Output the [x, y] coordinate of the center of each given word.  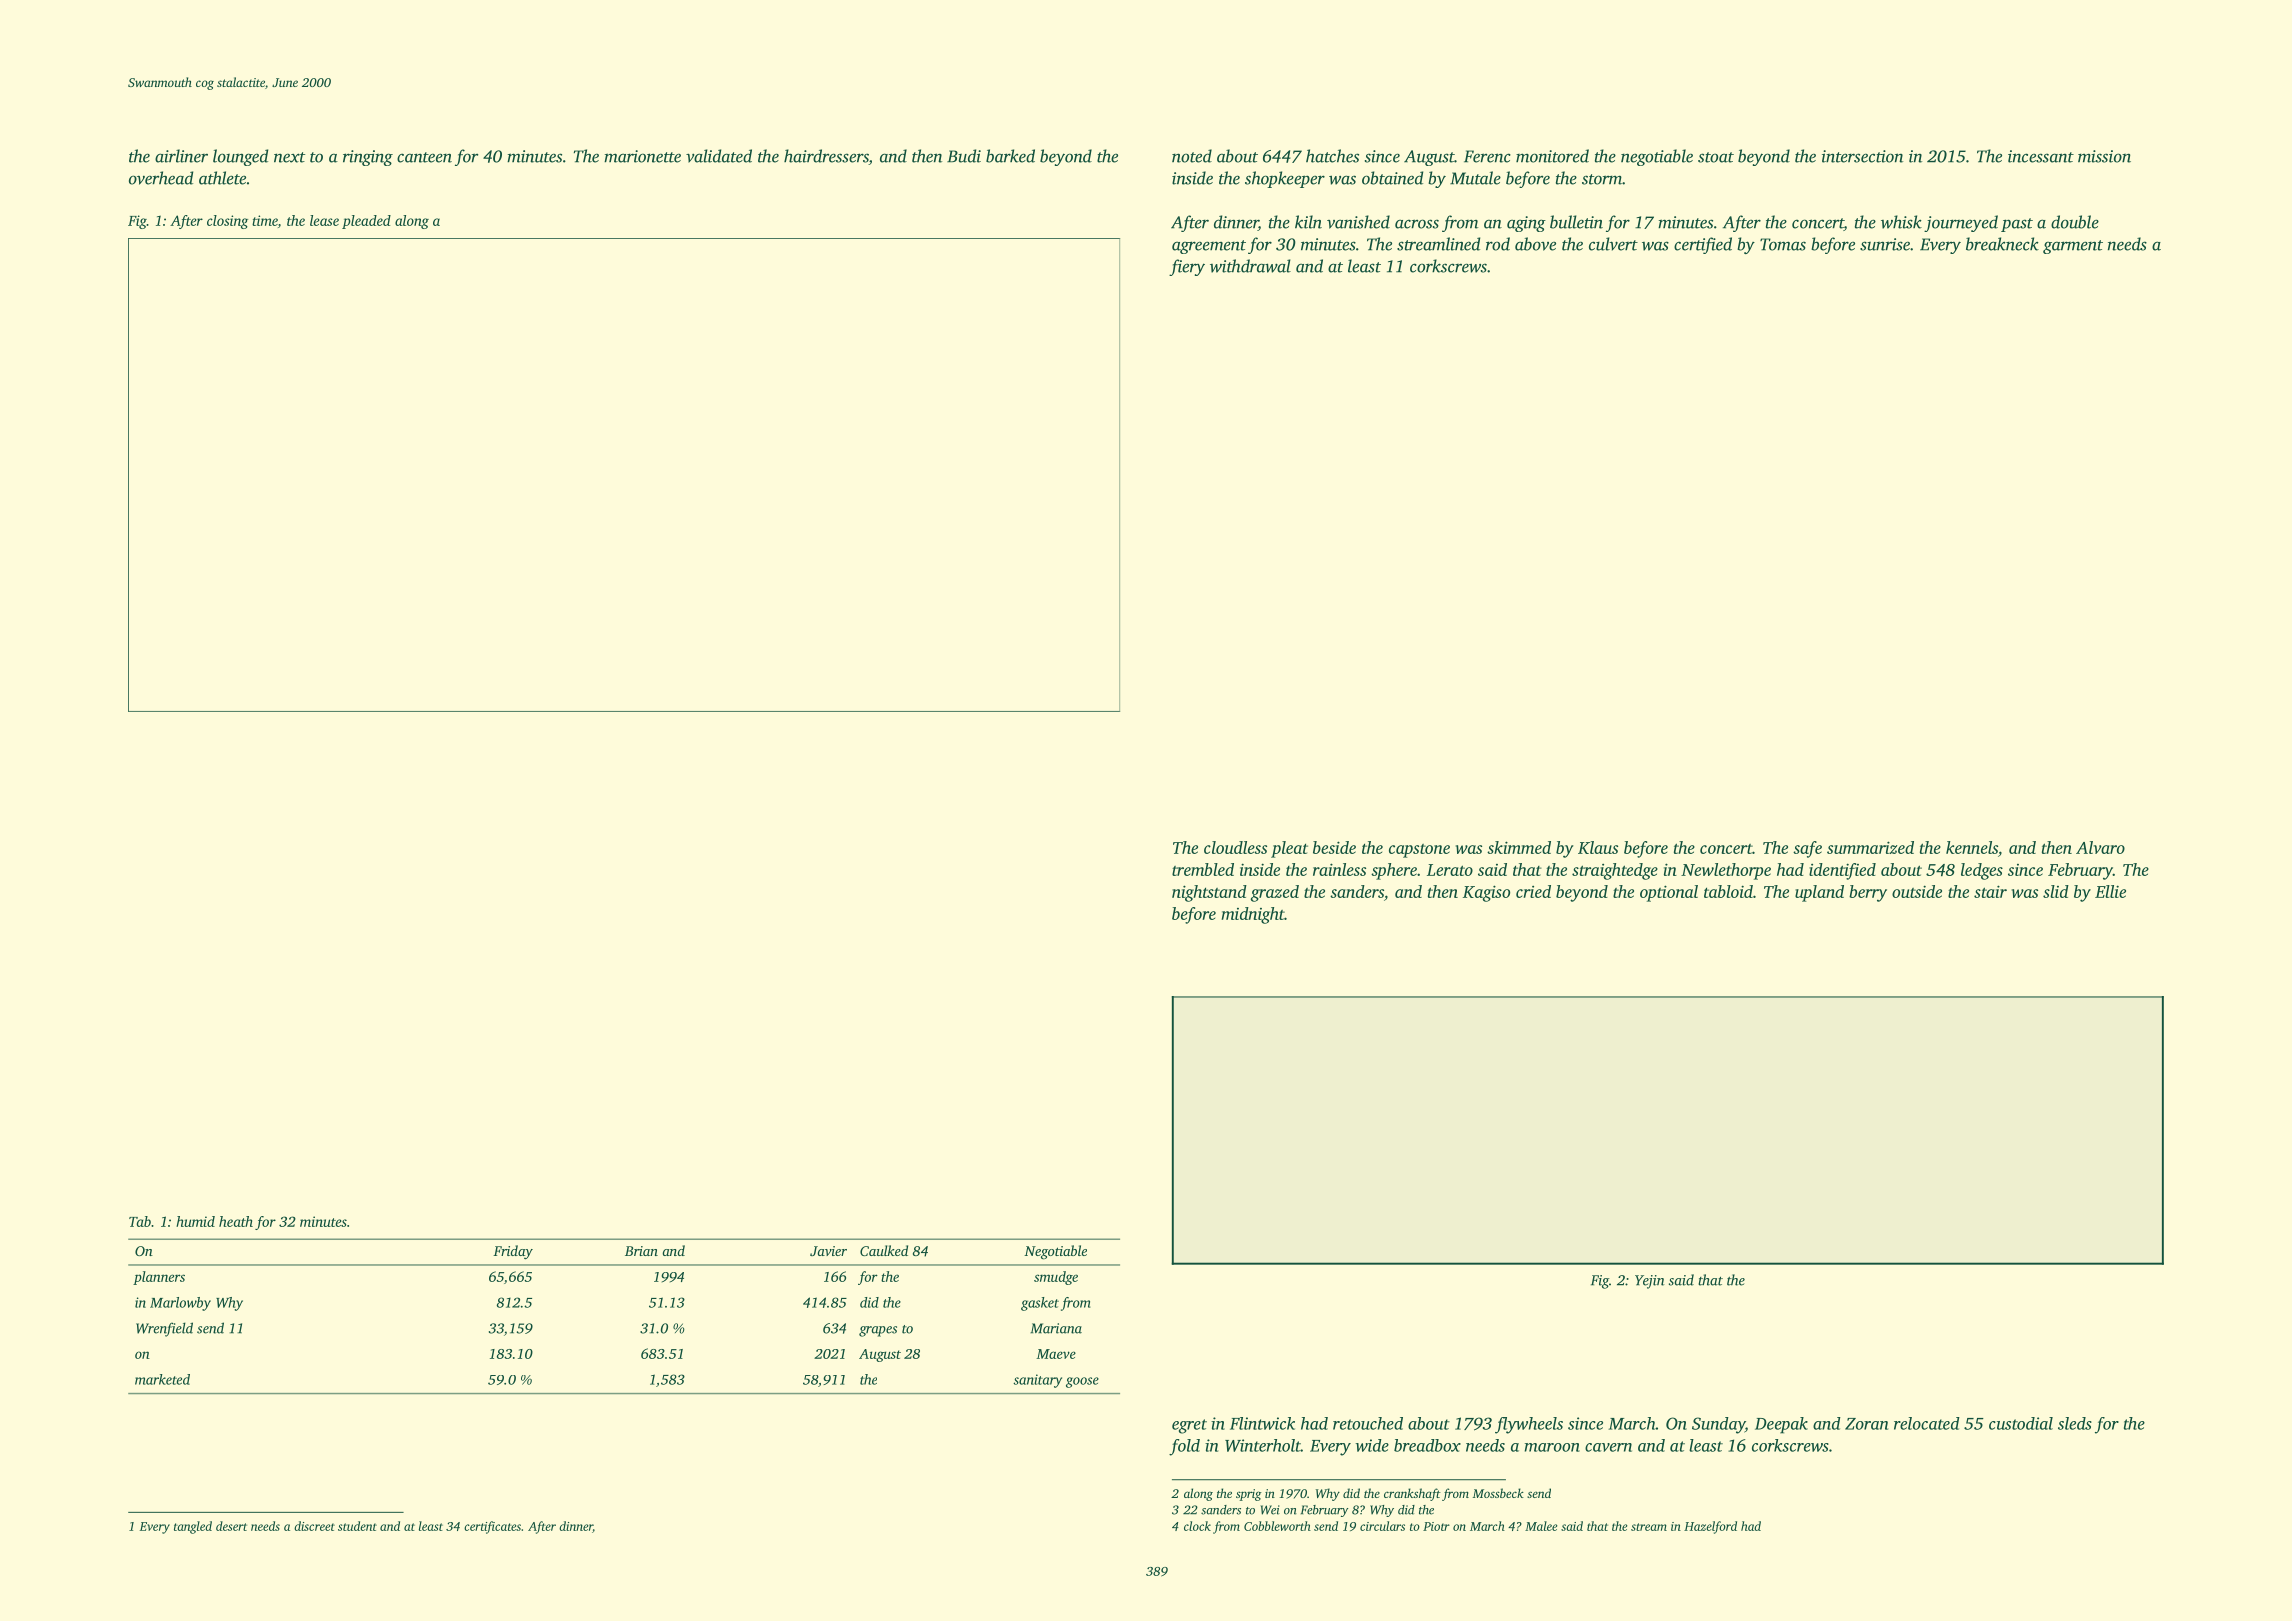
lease [324, 220]
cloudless [1235, 847]
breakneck [2002, 244]
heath [236, 1221]
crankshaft [1412, 1494]
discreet [314, 1526]
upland [1819, 893]
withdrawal [1250, 266]
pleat [1289, 849]
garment [2073, 247]
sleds [2075, 1423]
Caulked [884, 1250]
